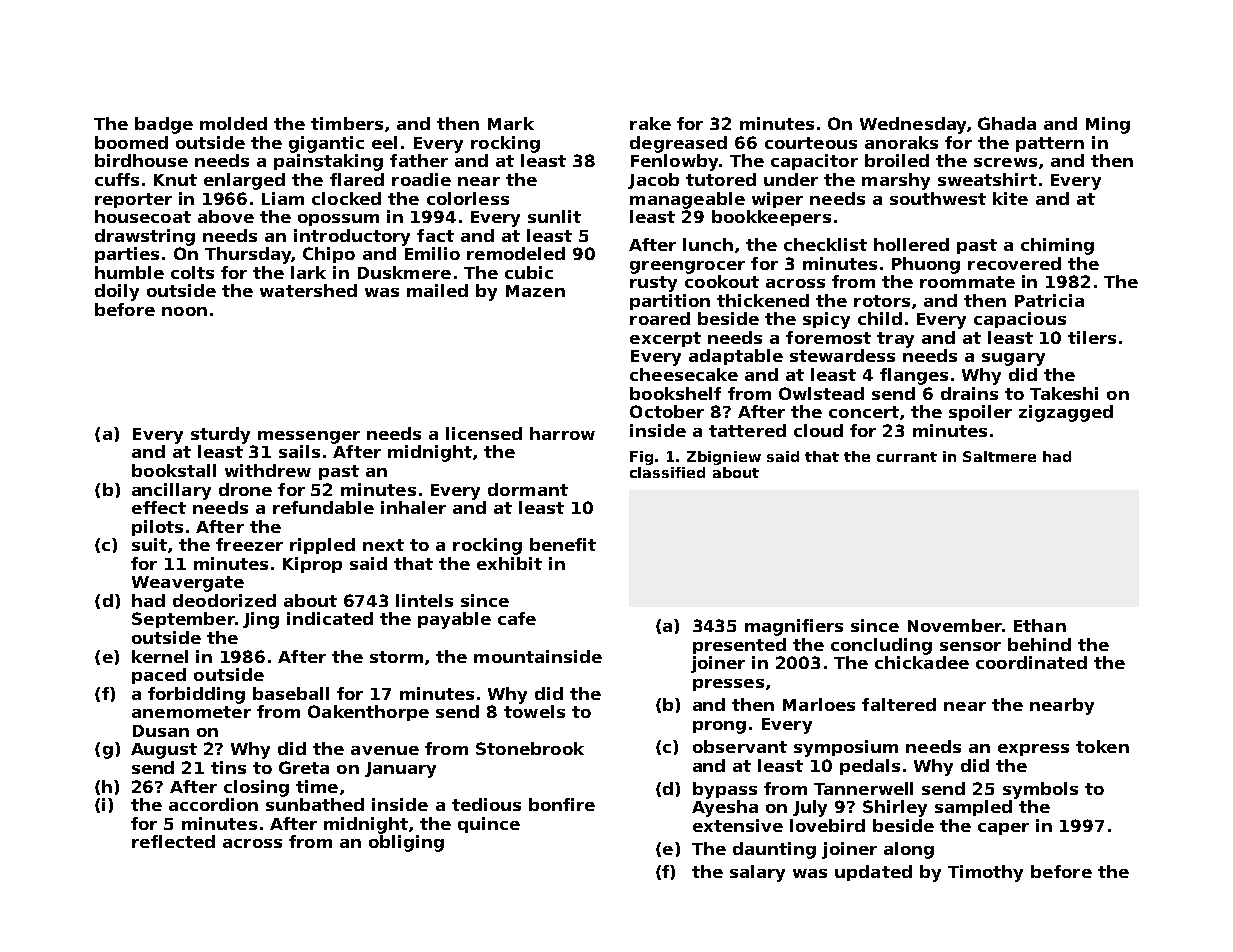 The height and width of the document is (952, 1233). What do you see at coordinates (864, 412) in the document?
I see `concert` at bounding box center [864, 412].
